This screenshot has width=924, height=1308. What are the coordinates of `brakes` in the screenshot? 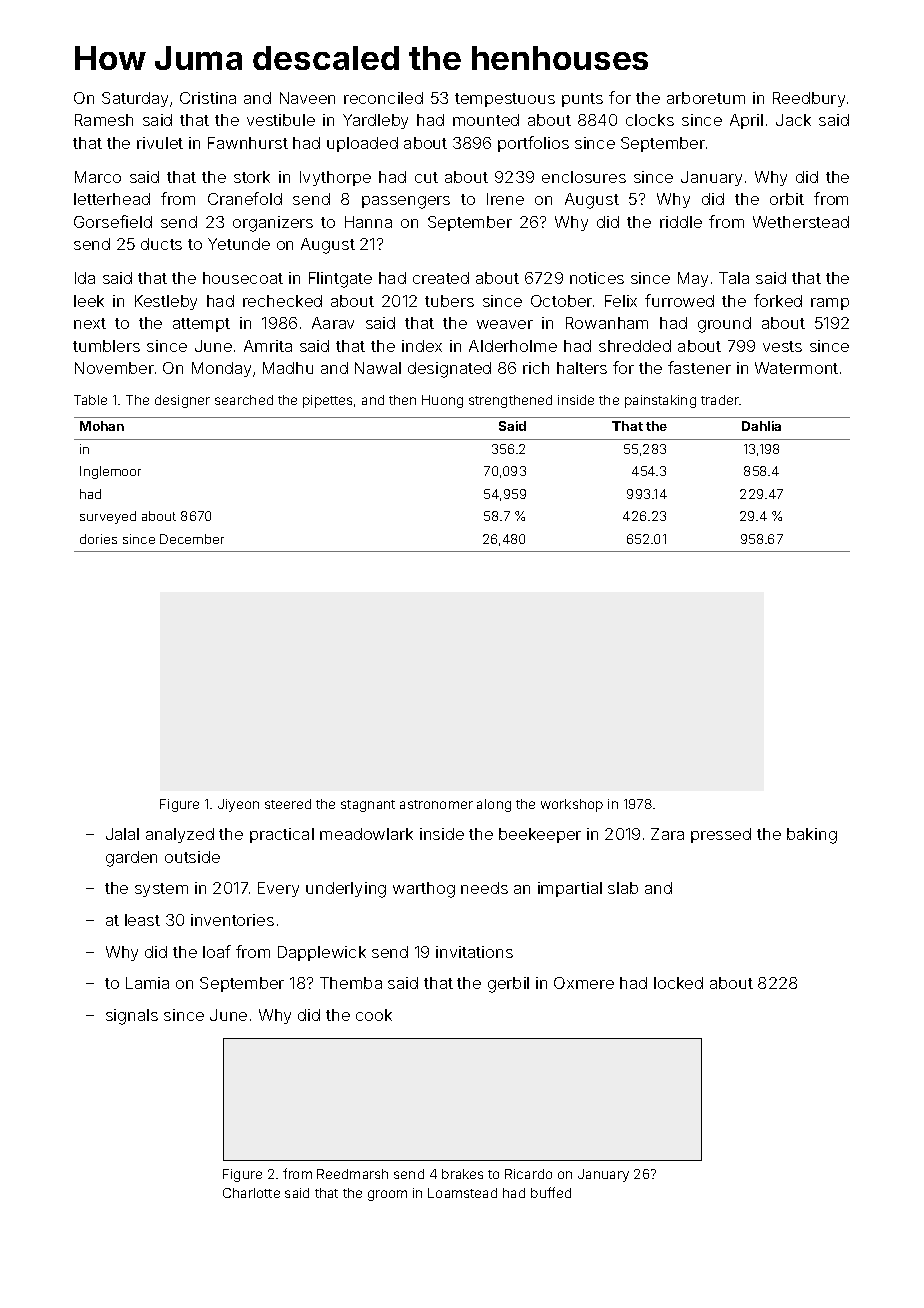 It's located at (462, 1174).
